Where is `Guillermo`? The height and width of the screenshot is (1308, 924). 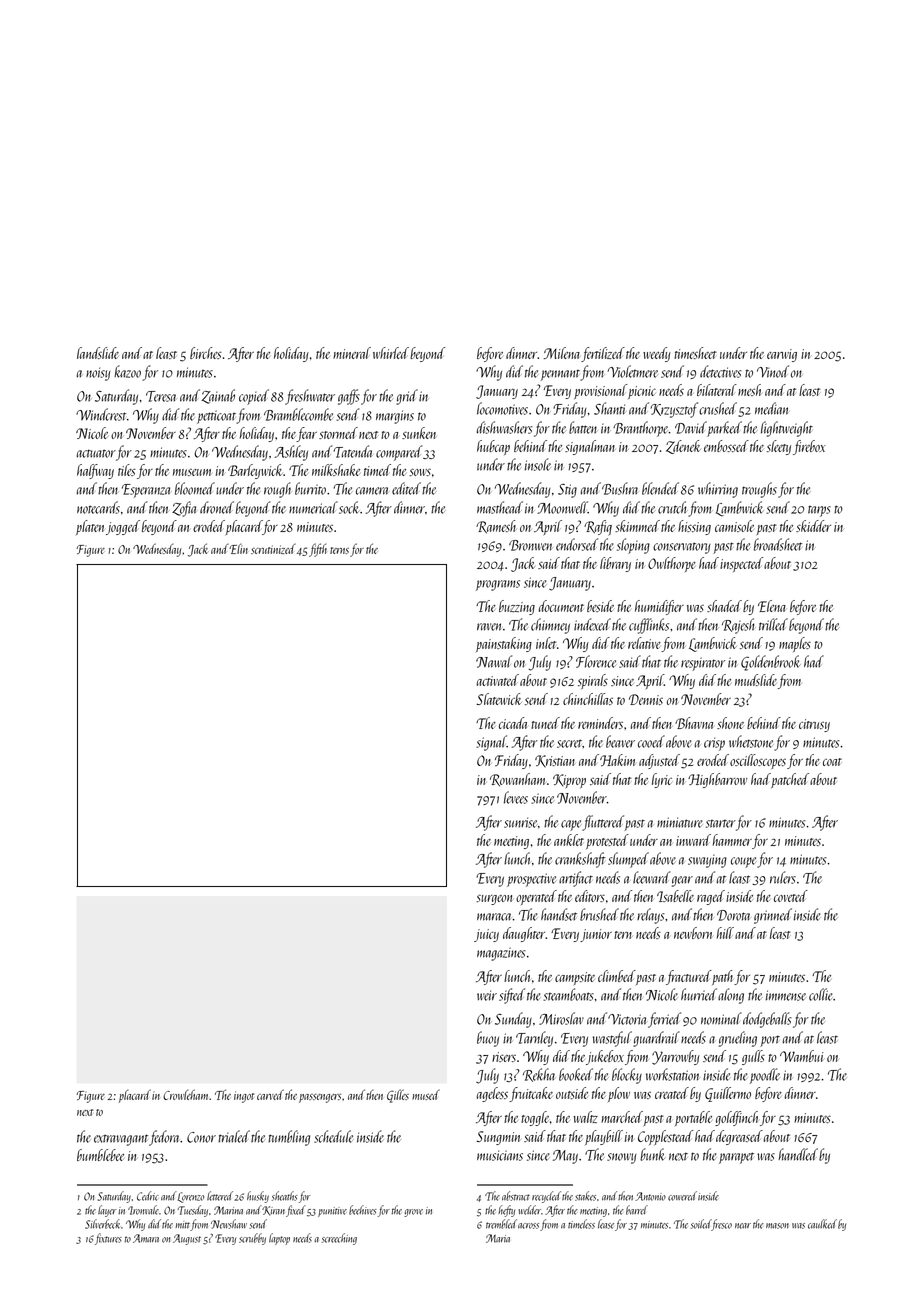
Guillermo is located at coordinates (728, 1094).
